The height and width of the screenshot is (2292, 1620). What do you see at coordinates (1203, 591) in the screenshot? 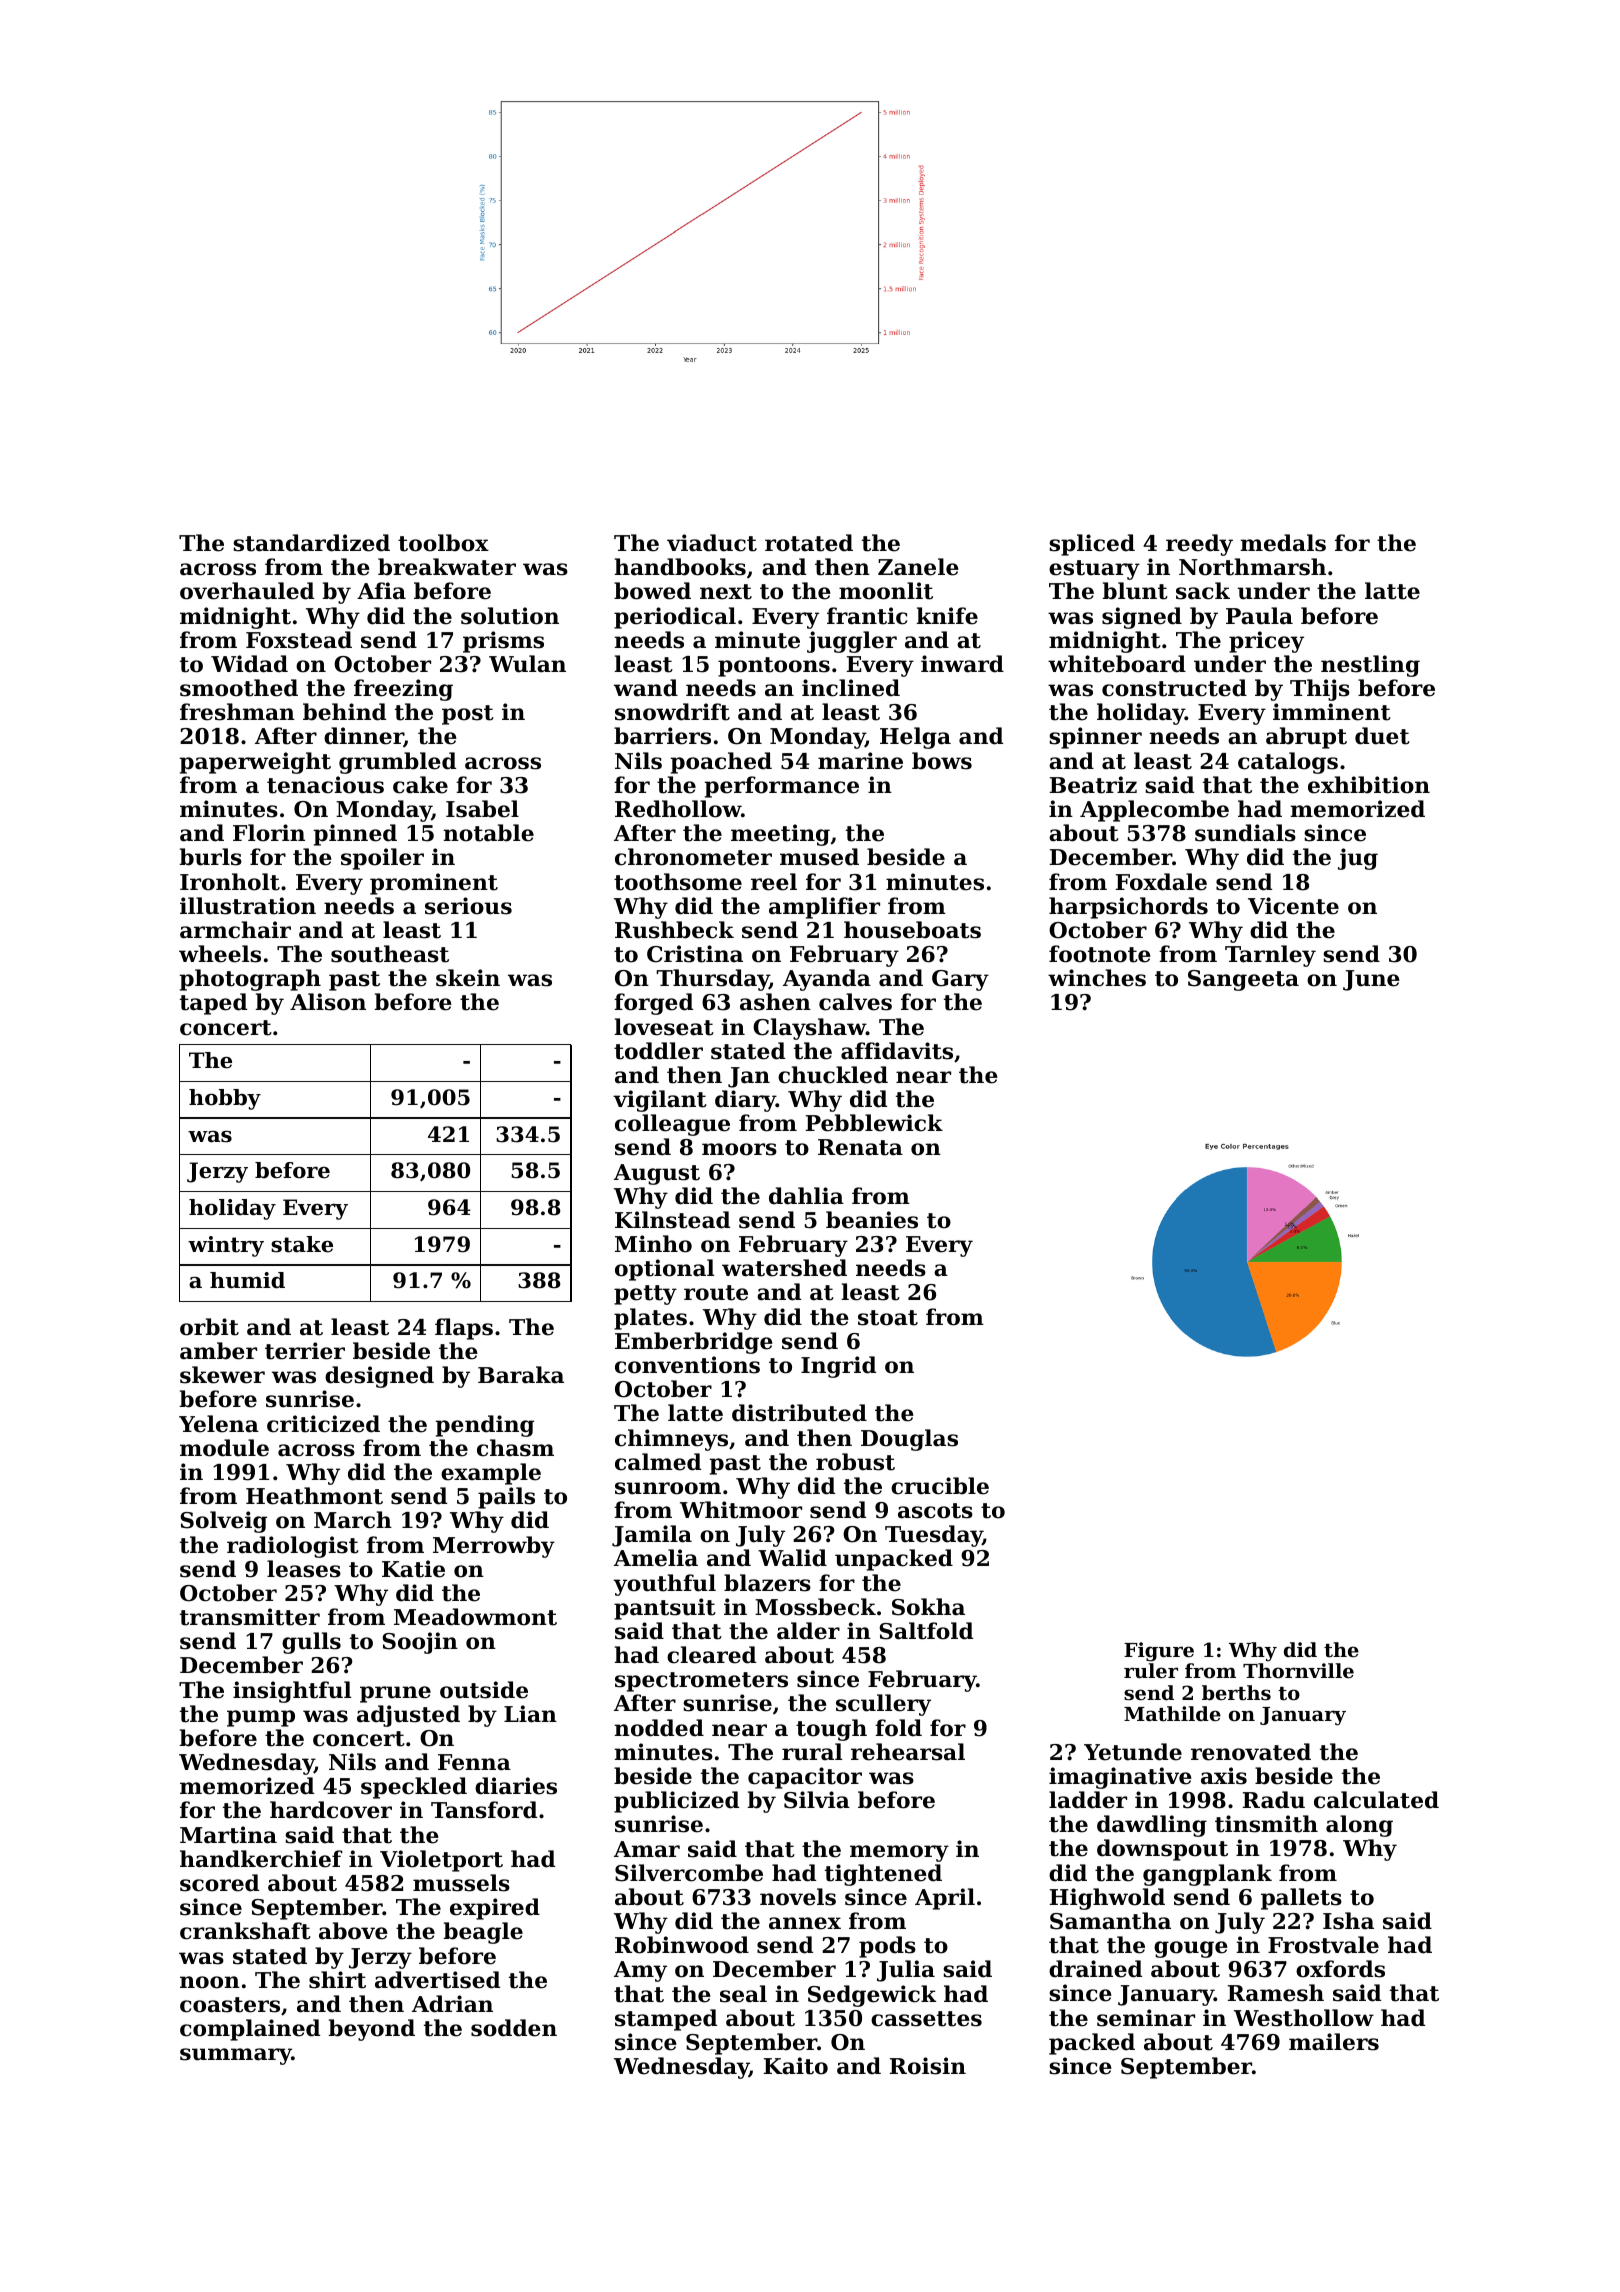
I see `sack` at bounding box center [1203, 591].
